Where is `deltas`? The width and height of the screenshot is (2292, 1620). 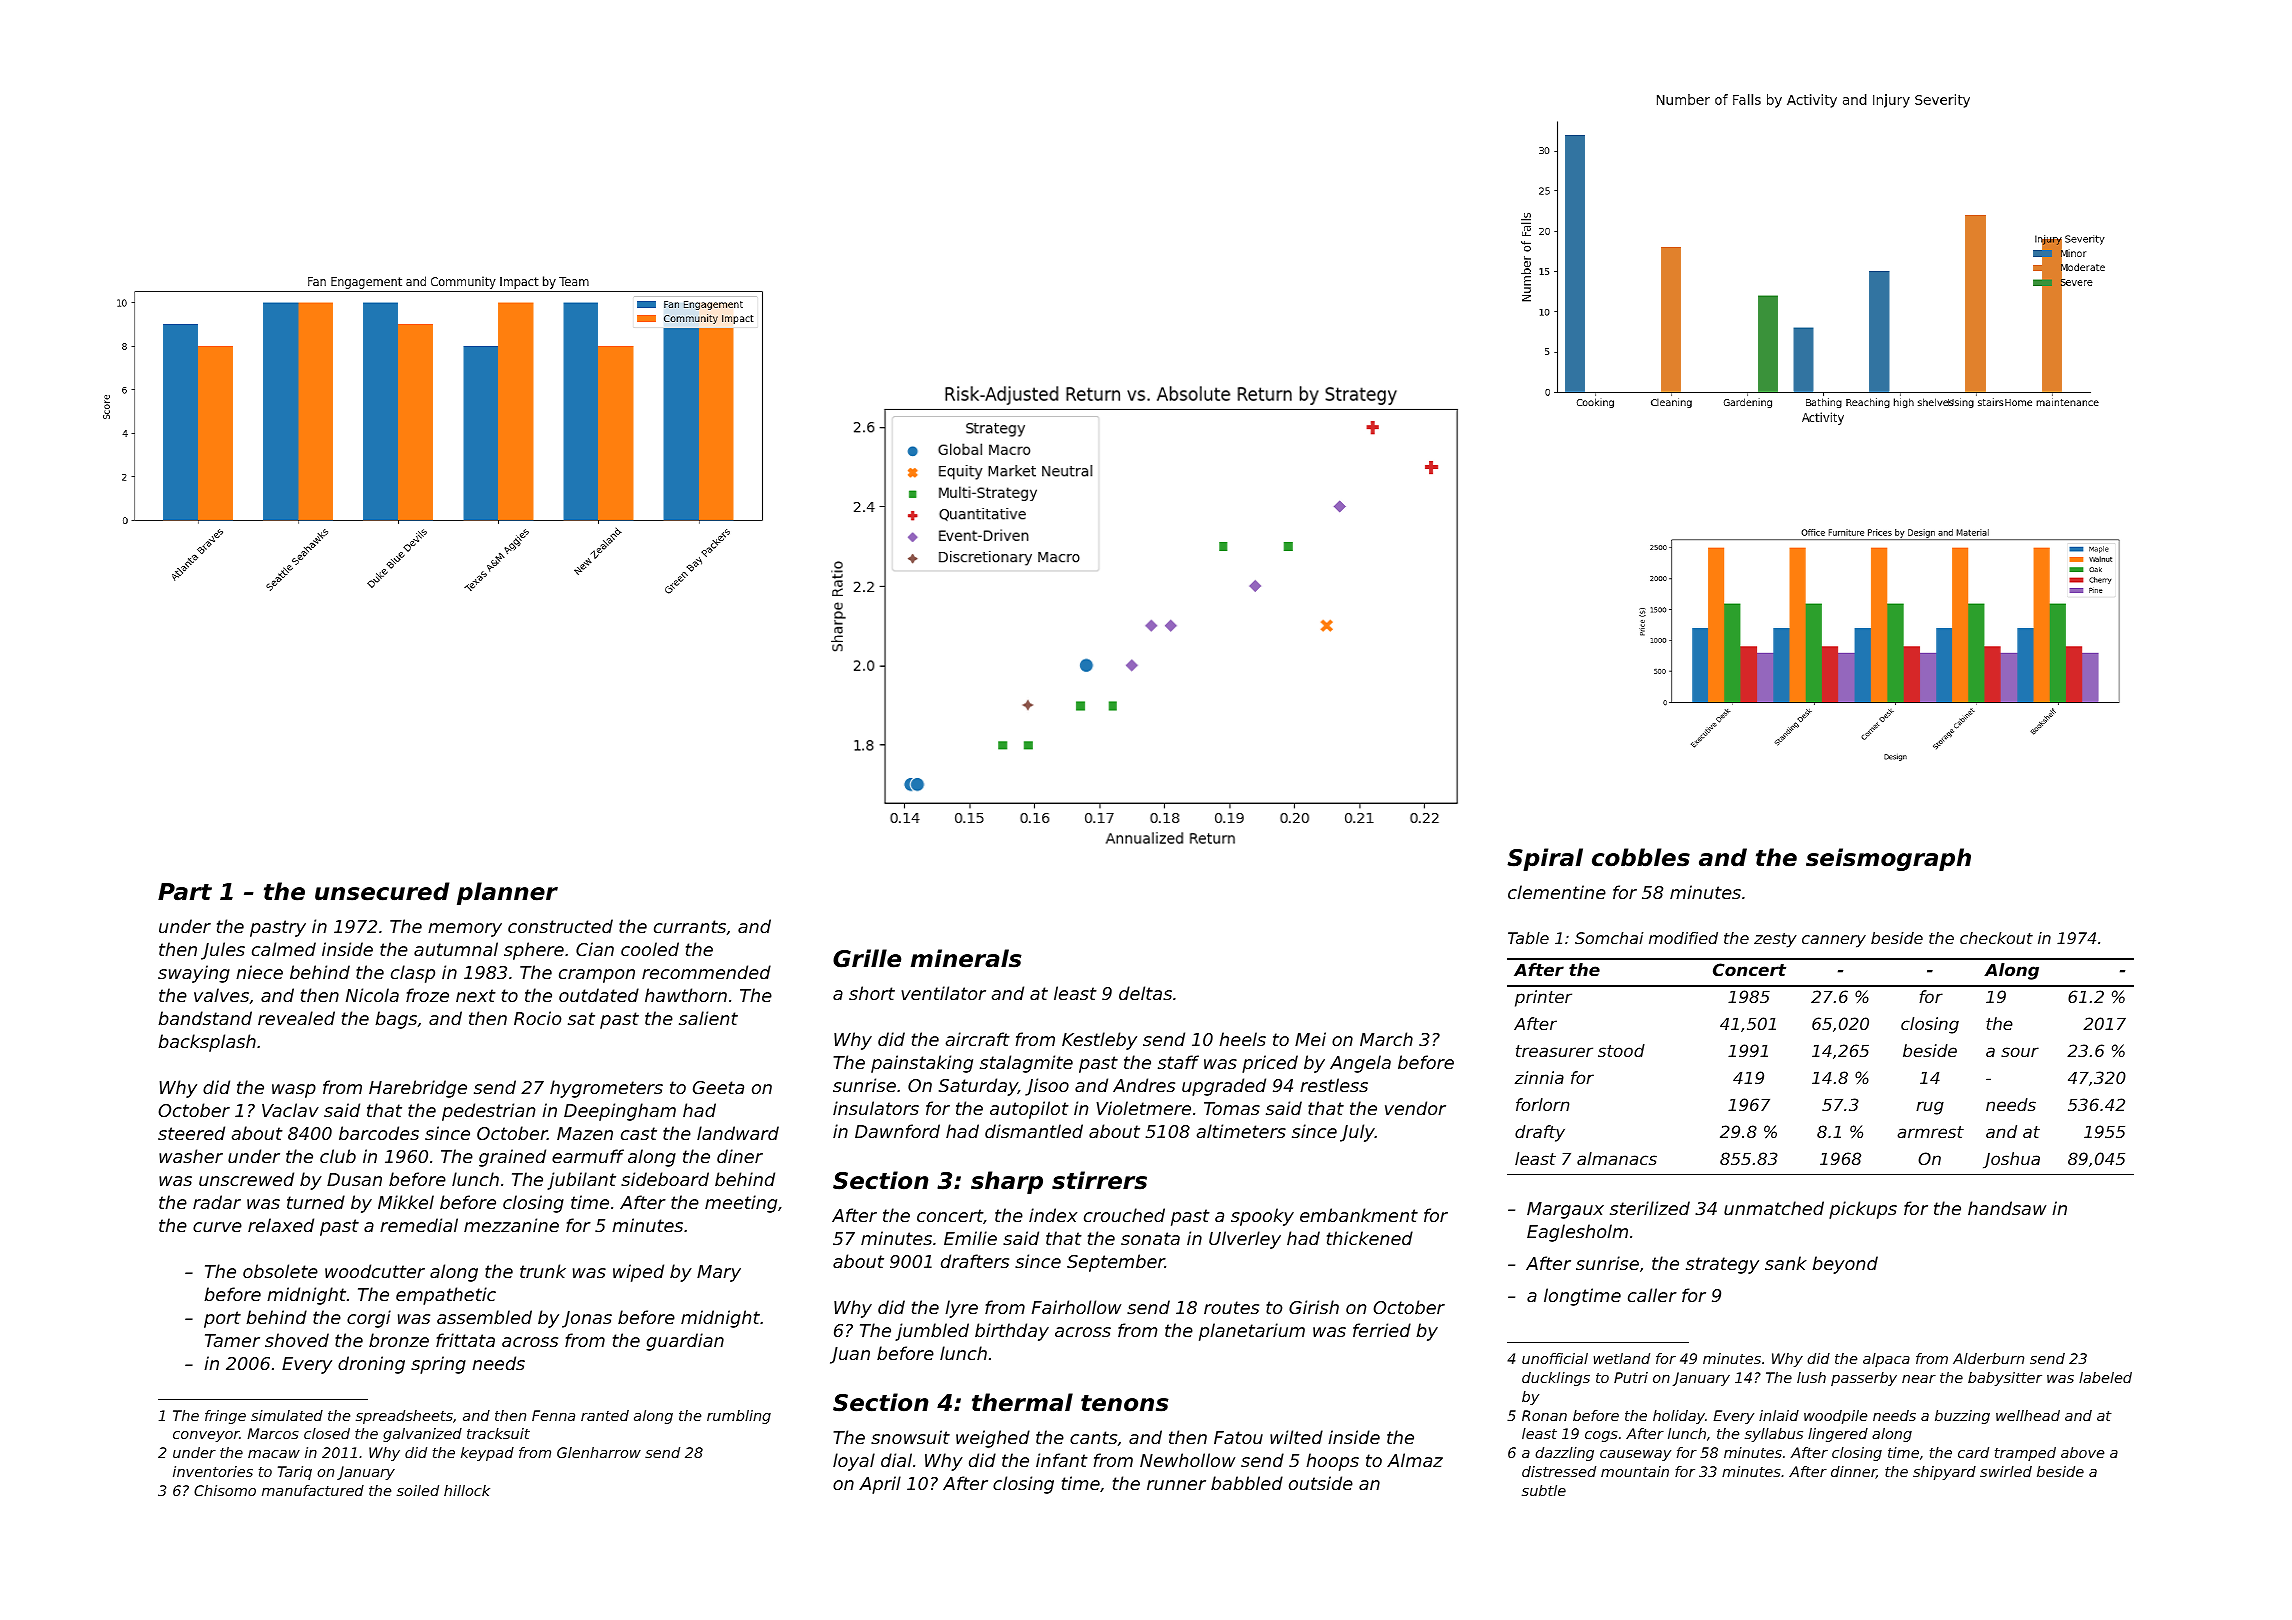
deltas is located at coordinates (1145, 993).
